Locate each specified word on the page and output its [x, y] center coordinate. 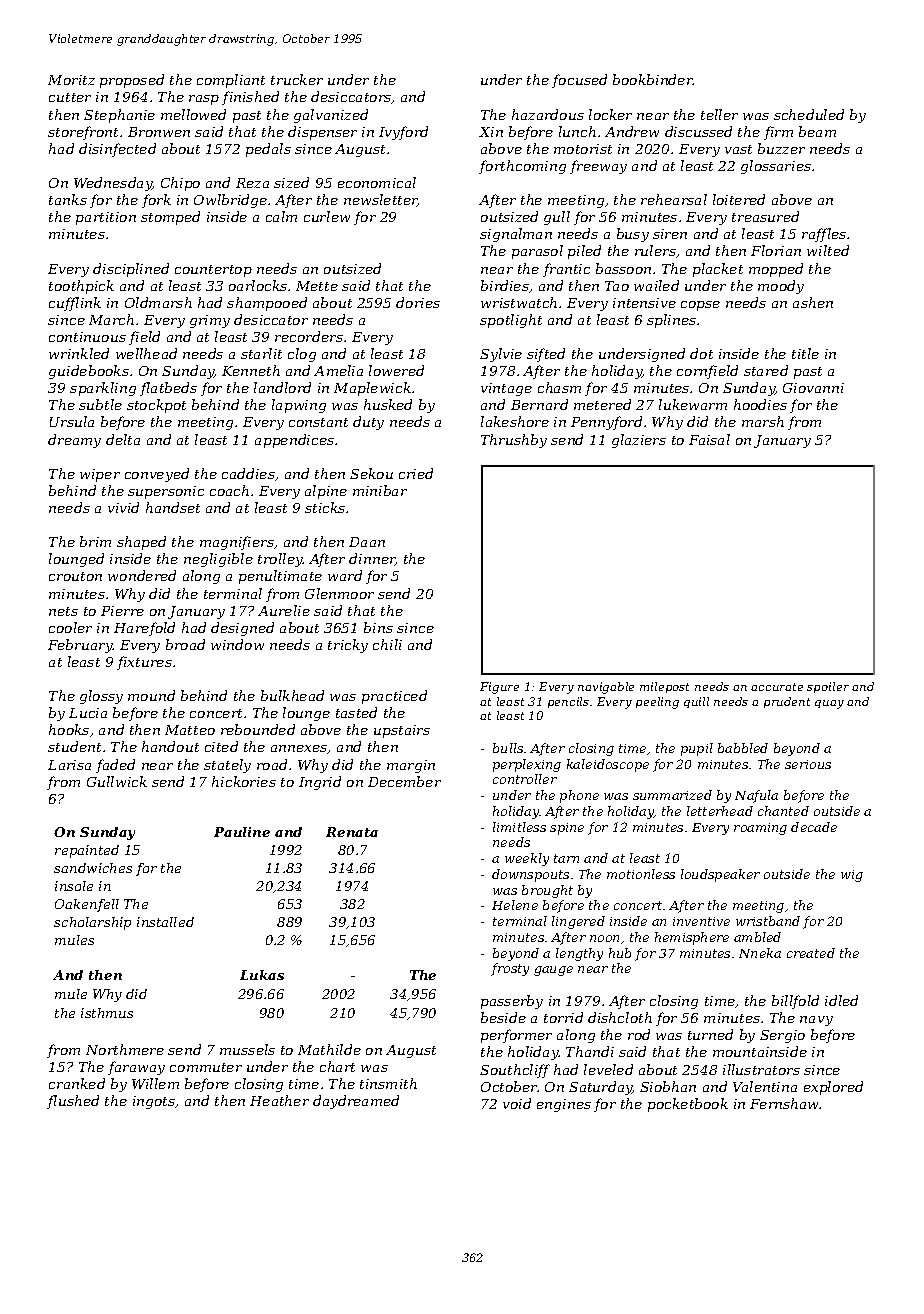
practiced [394, 697]
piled [584, 252]
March [111, 319]
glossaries [776, 167]
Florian [776, 250]
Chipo [180, 184]
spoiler [828, 687]
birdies [505, 285]
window [237, 644]
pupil [697, 749]
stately [227, 766]
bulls [508, 748]
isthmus [107, 1013]
